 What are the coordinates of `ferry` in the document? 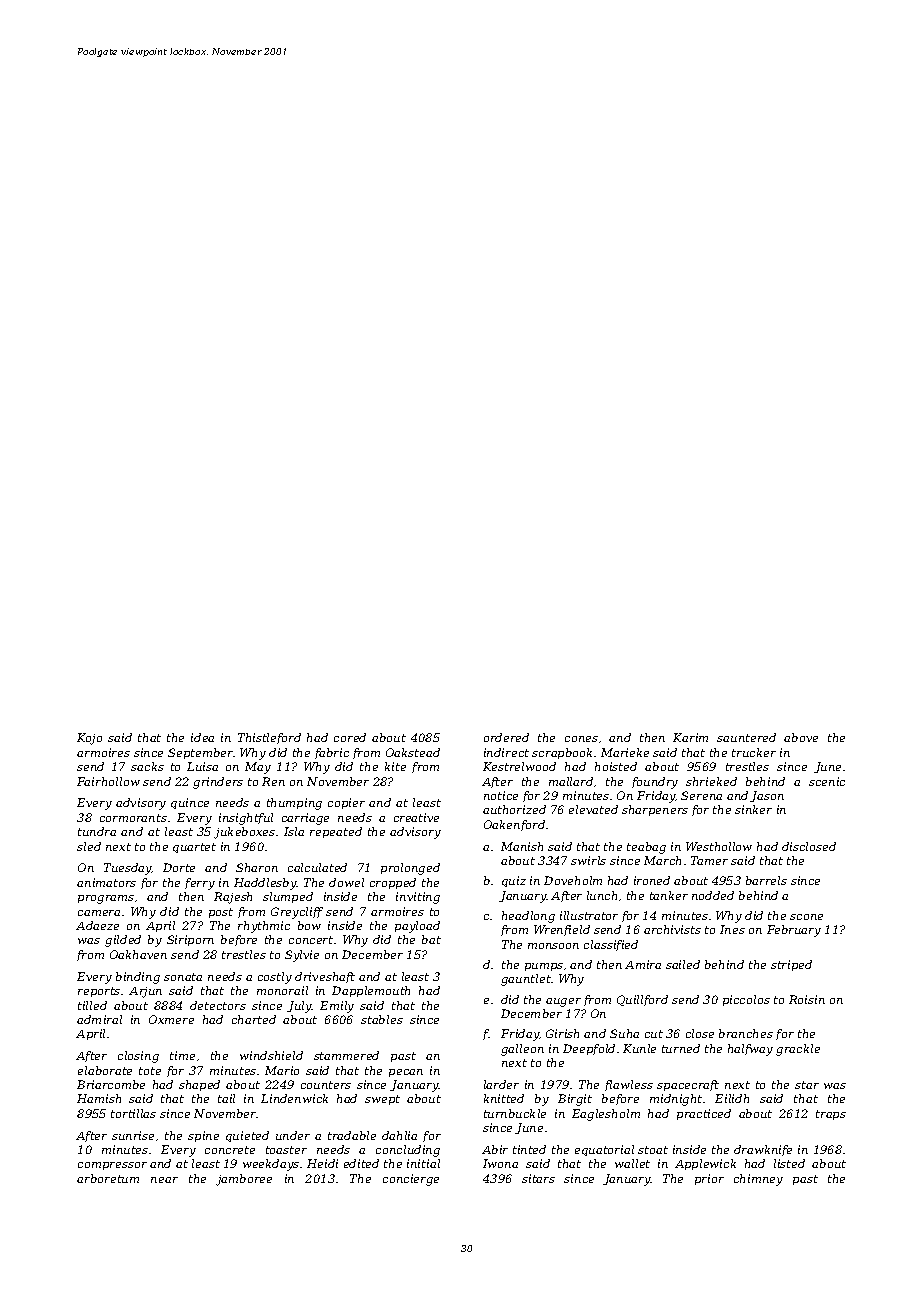 It's located at (200, 884).
